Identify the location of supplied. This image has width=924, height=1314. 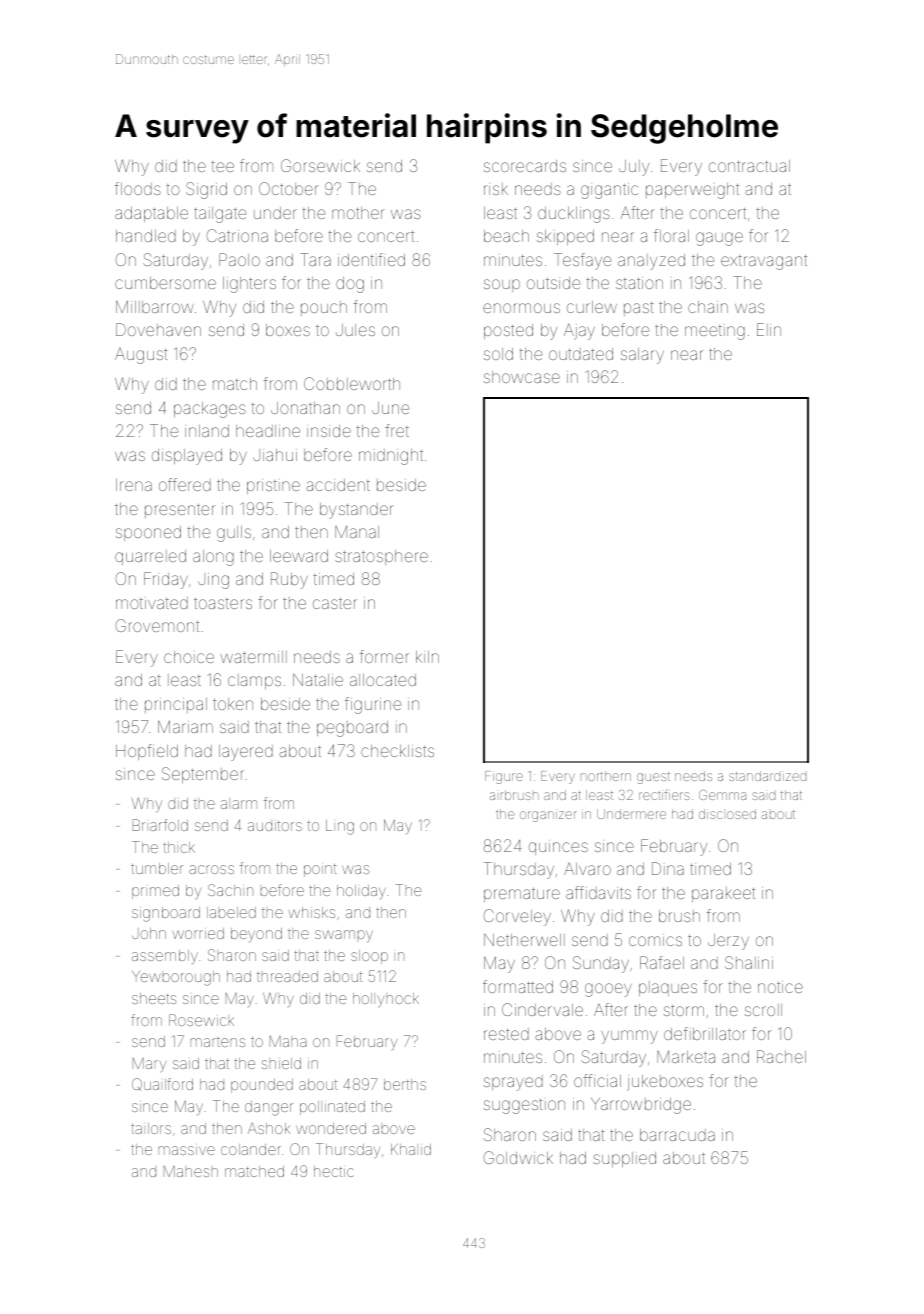
(624, 1159).
